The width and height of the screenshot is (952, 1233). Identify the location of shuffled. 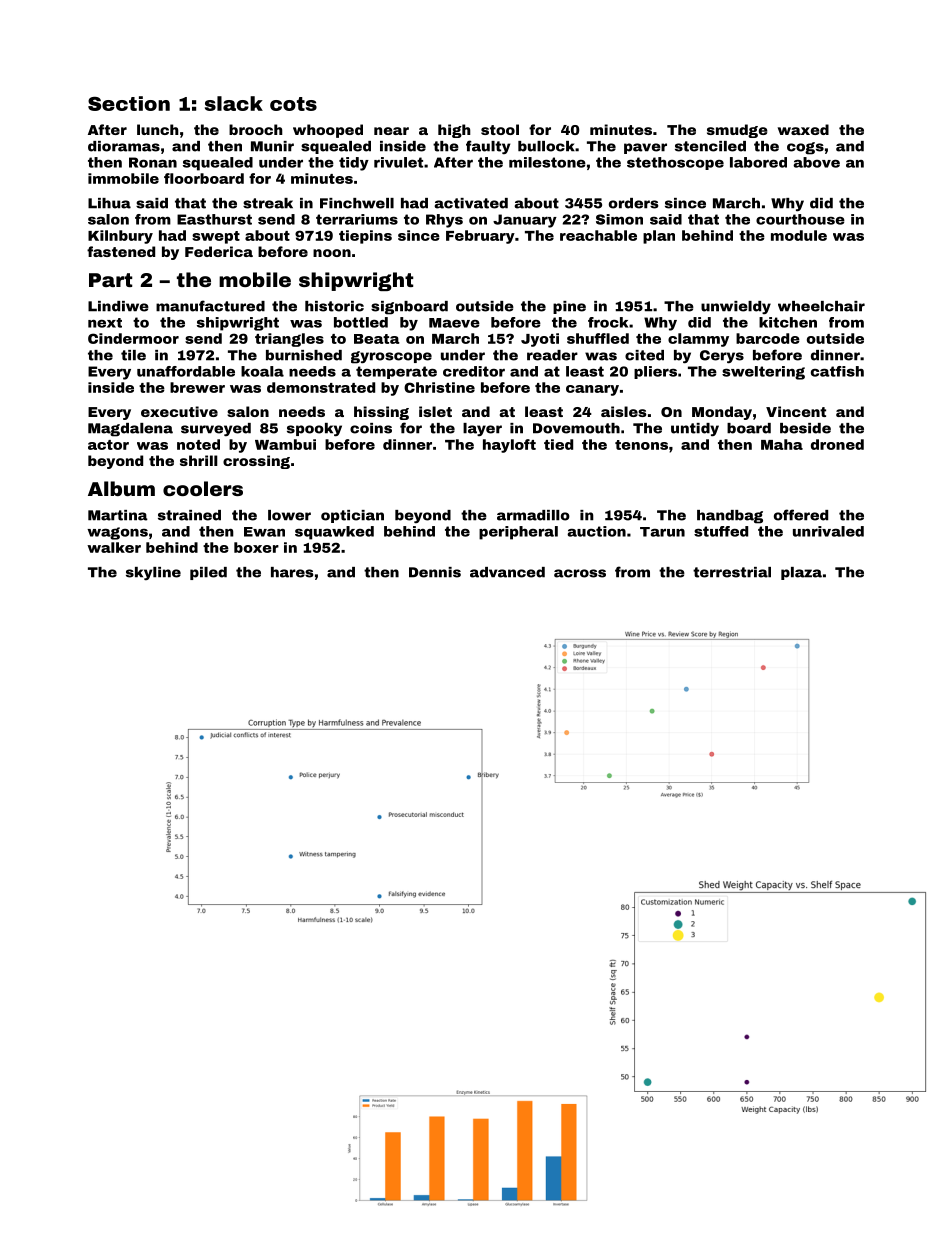
(598, 338).
